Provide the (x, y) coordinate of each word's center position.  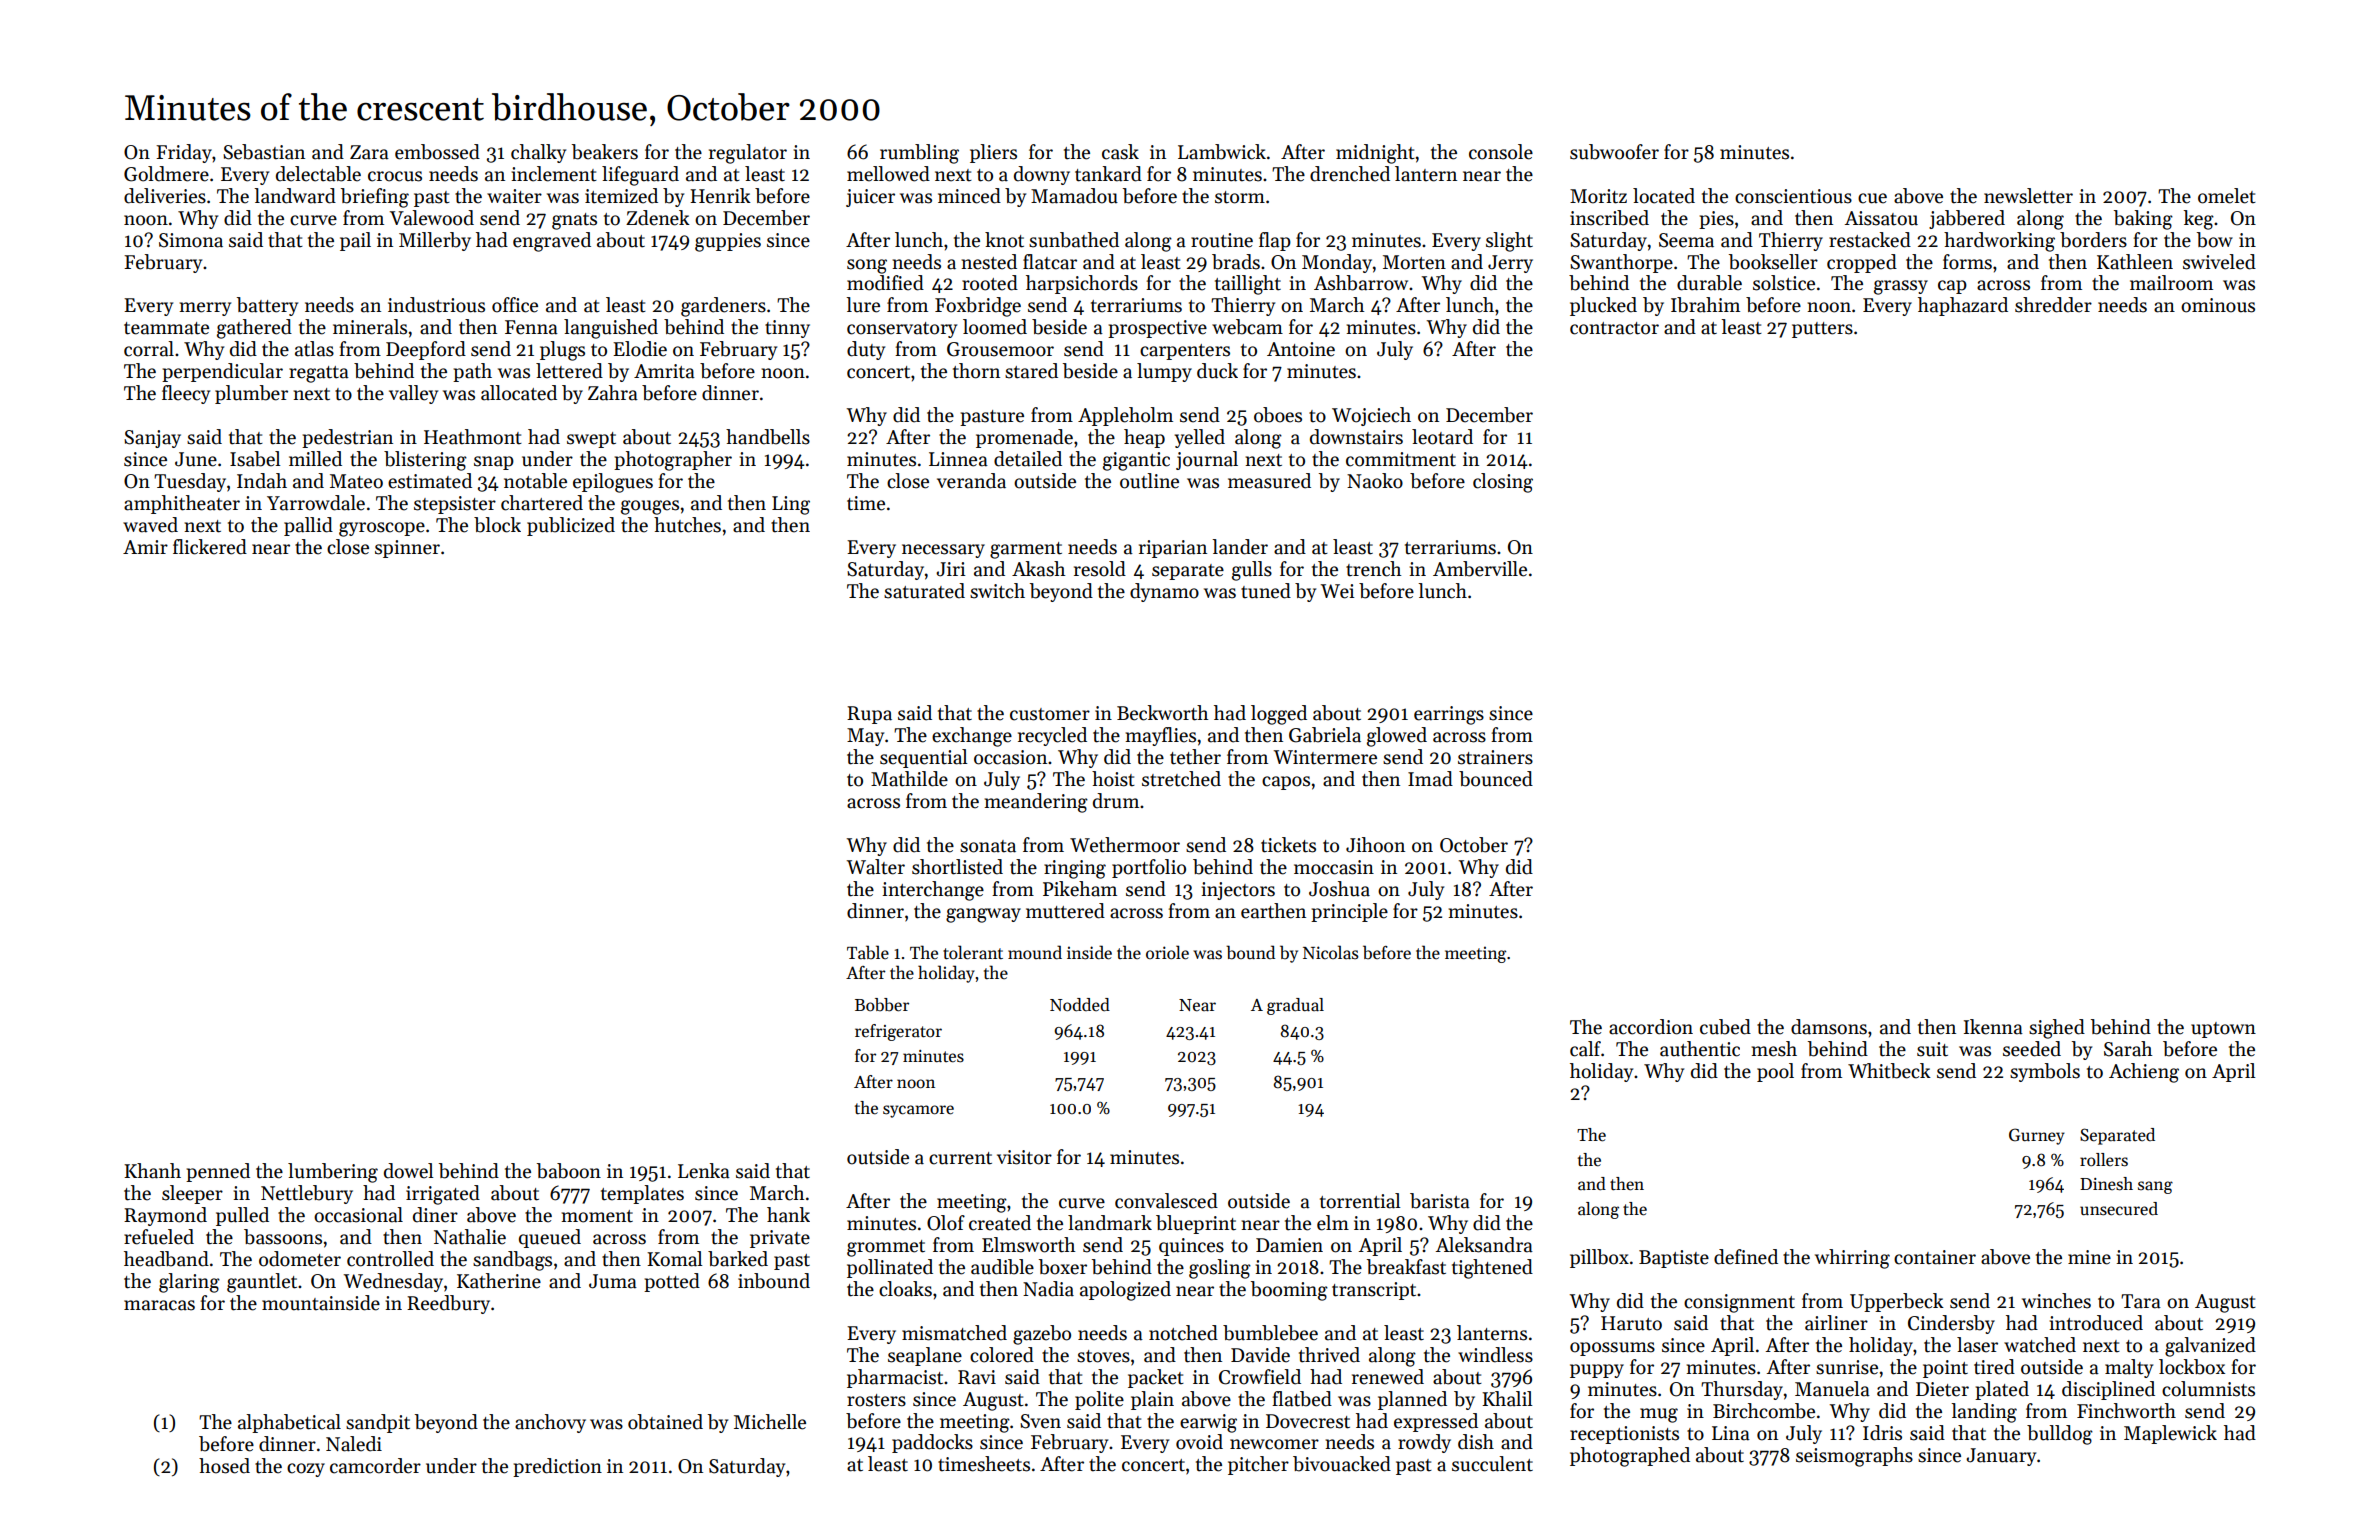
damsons (1829, 1027)
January (2001, 1457)
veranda (971, 481)
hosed (224, 1466)
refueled (159, 1237)
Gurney (2037, 1136)
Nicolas (1331, 952)
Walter (876, 867)
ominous (2218, 305)
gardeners (723, 307)
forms (1967, 262)
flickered (210, 547)
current (960, 1158)
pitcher (1258, 1465)
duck (1217, 371)
